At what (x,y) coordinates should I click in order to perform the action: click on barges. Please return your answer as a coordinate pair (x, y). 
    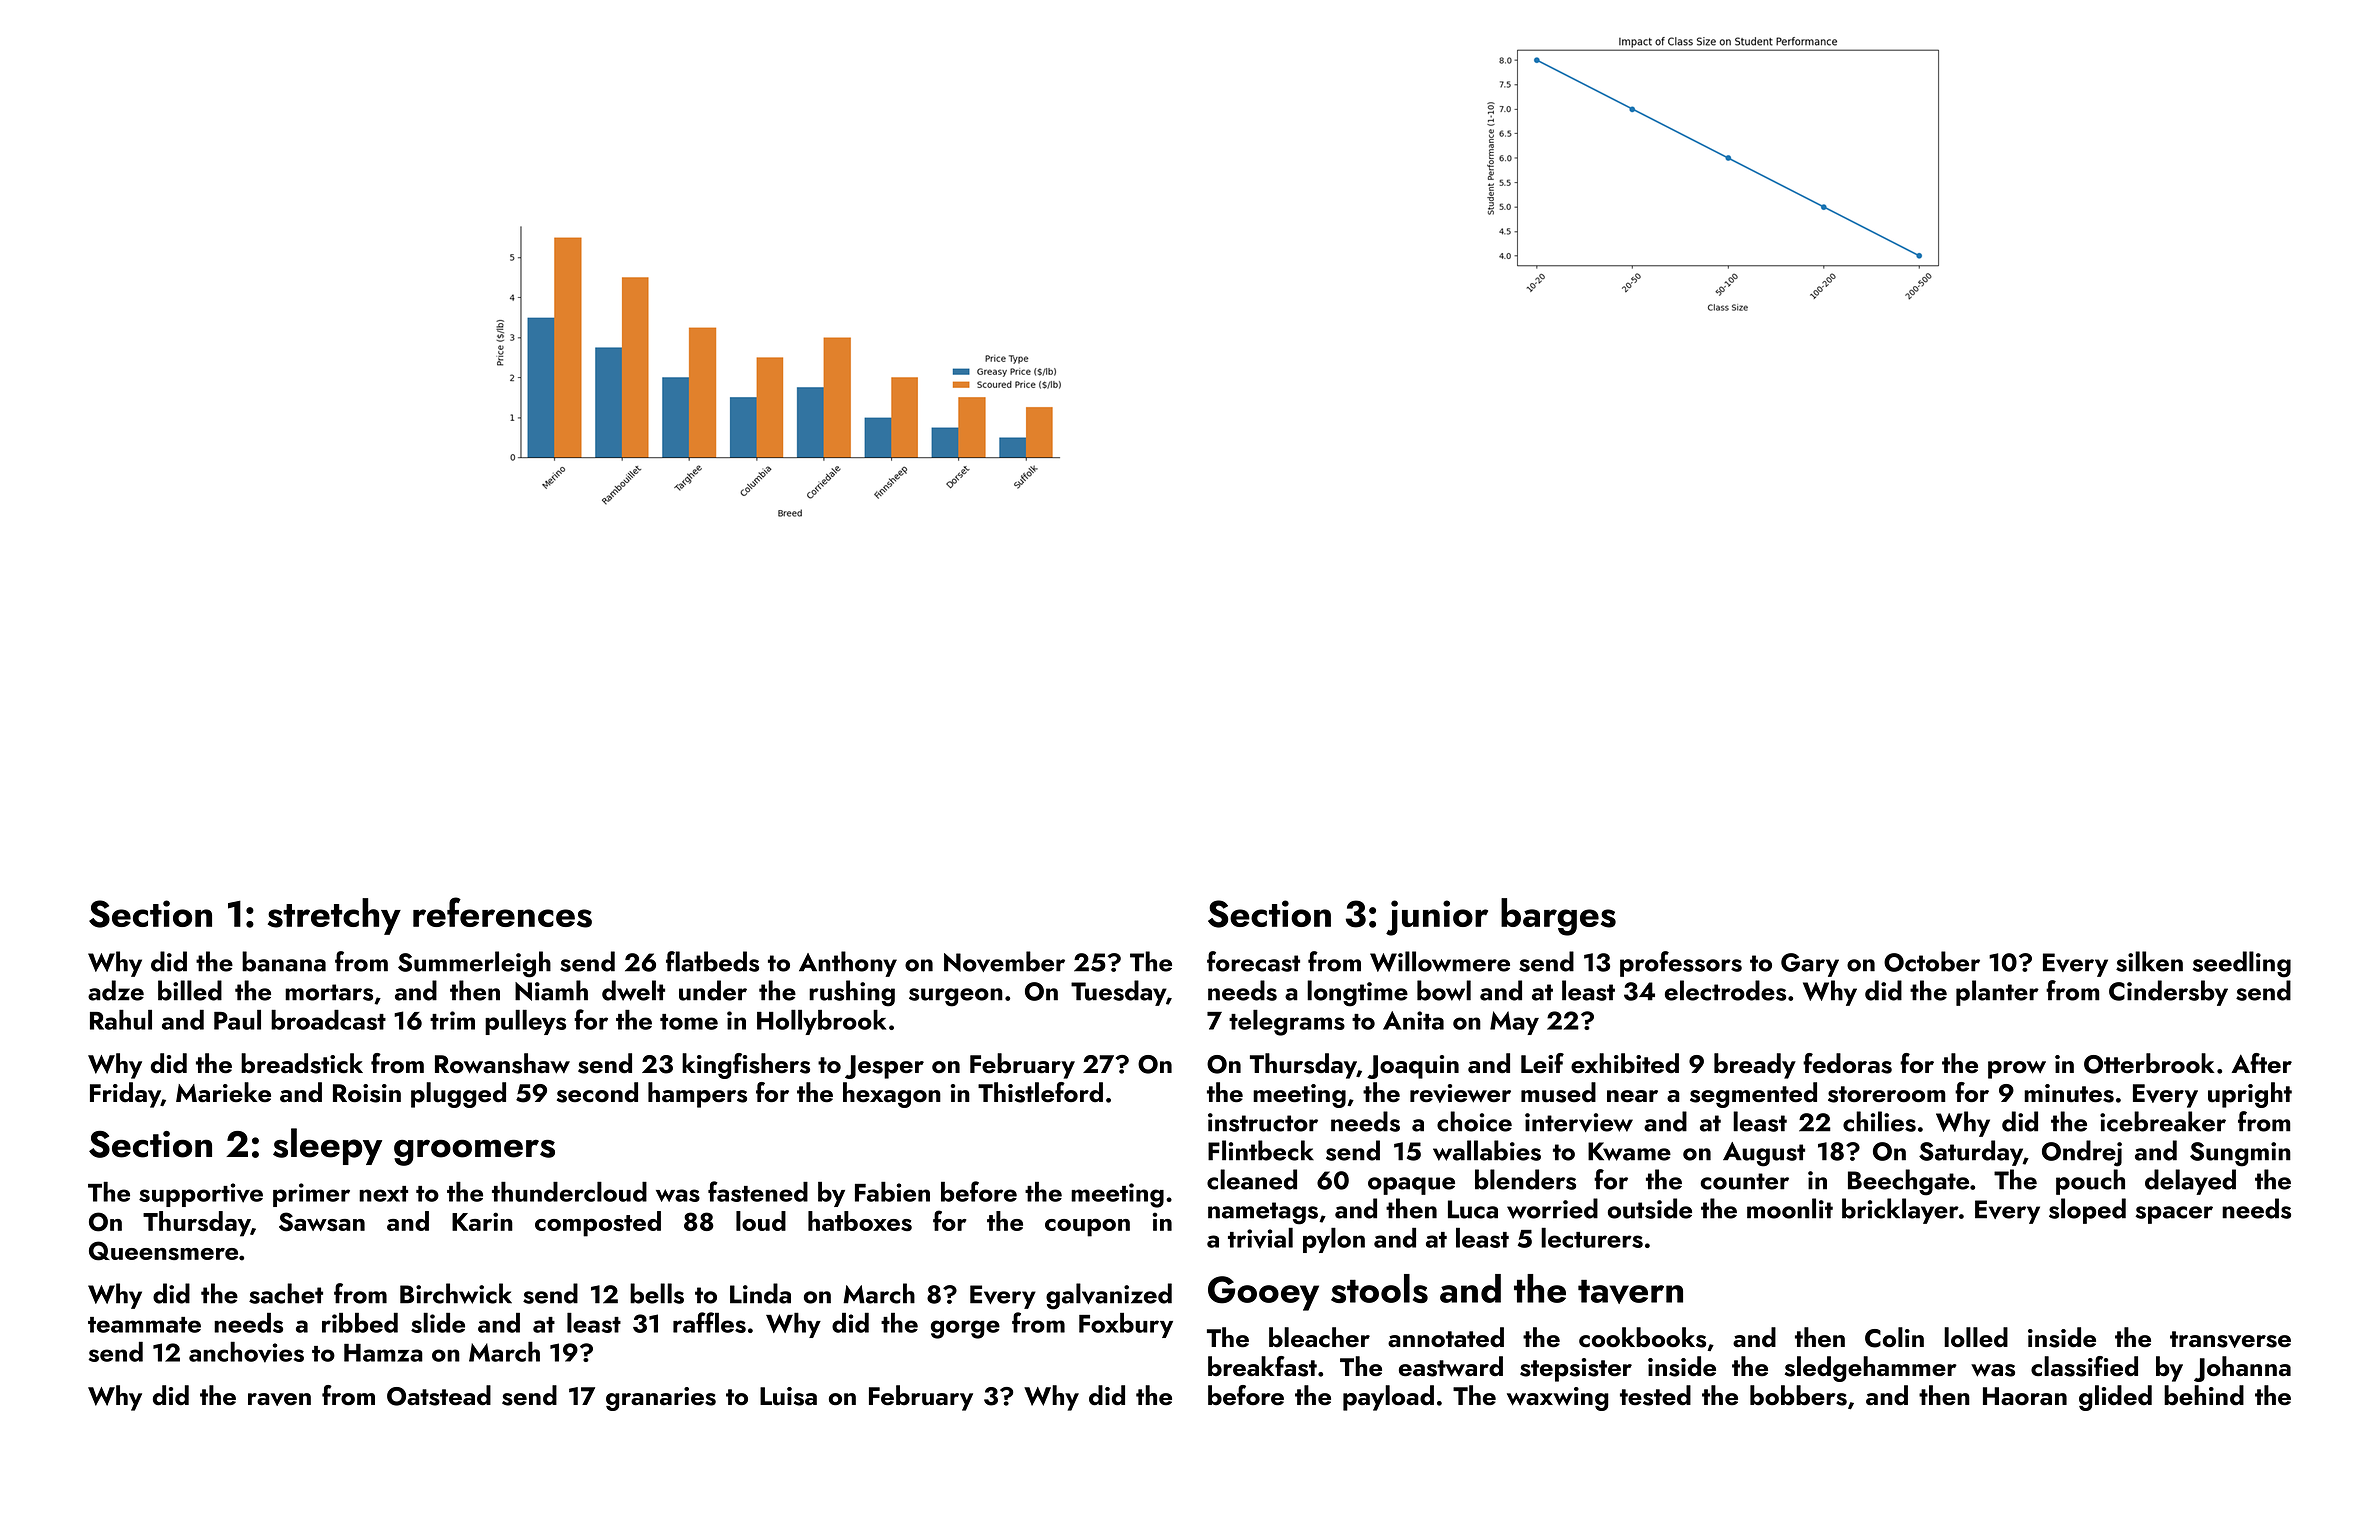
    Looking at the image, I should click on (1558, 917).
